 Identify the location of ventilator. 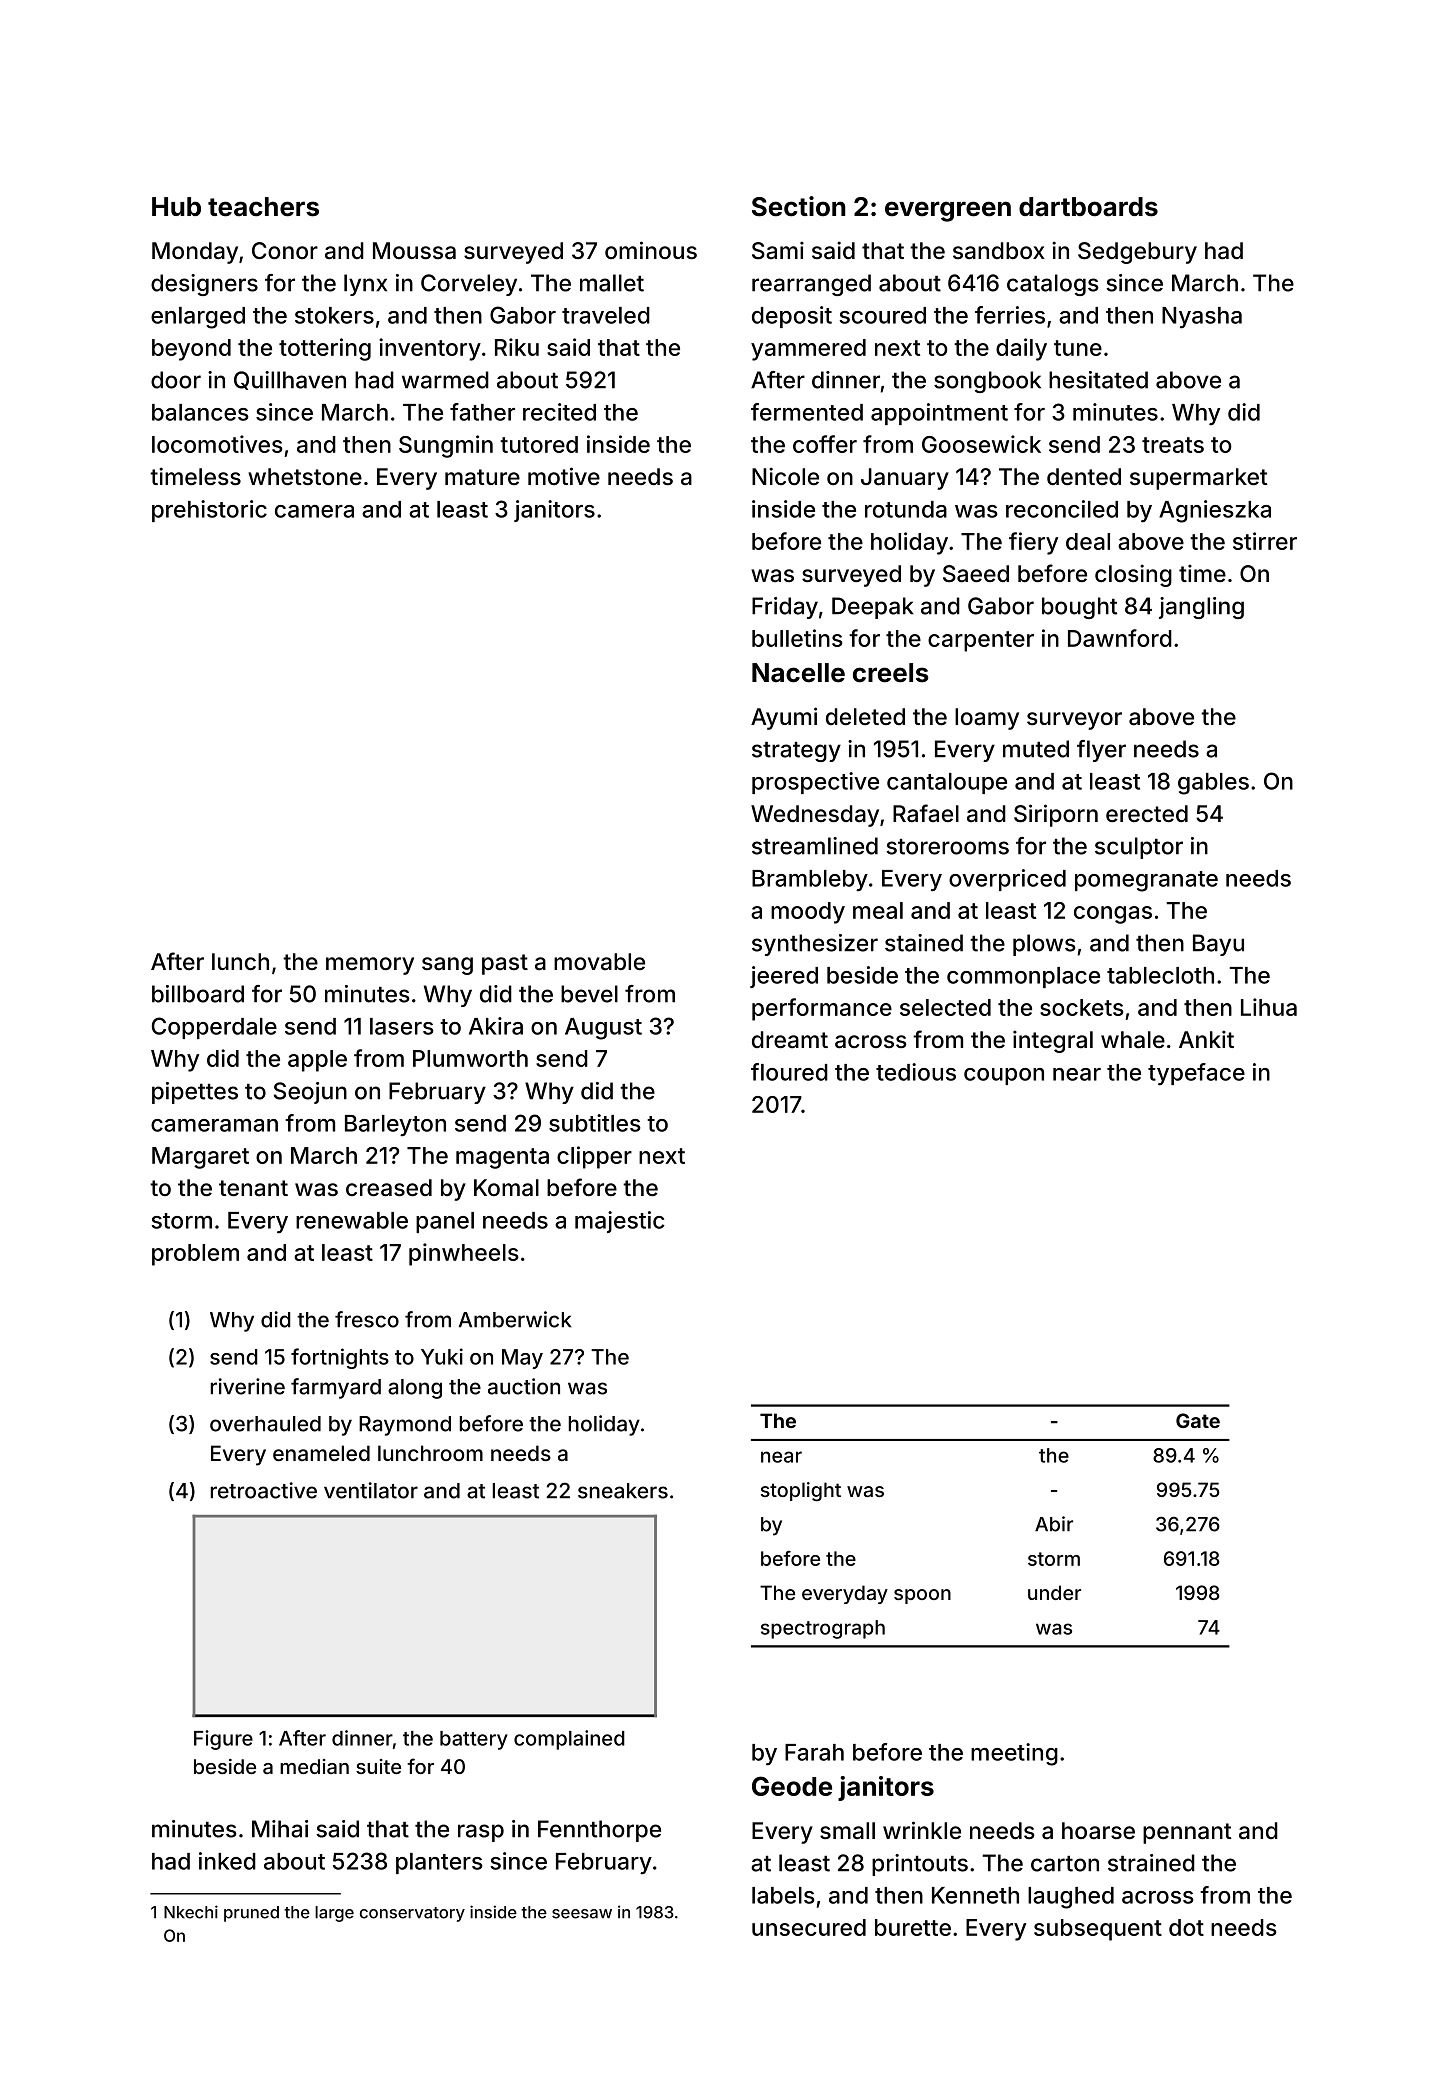
(371, 1490).
